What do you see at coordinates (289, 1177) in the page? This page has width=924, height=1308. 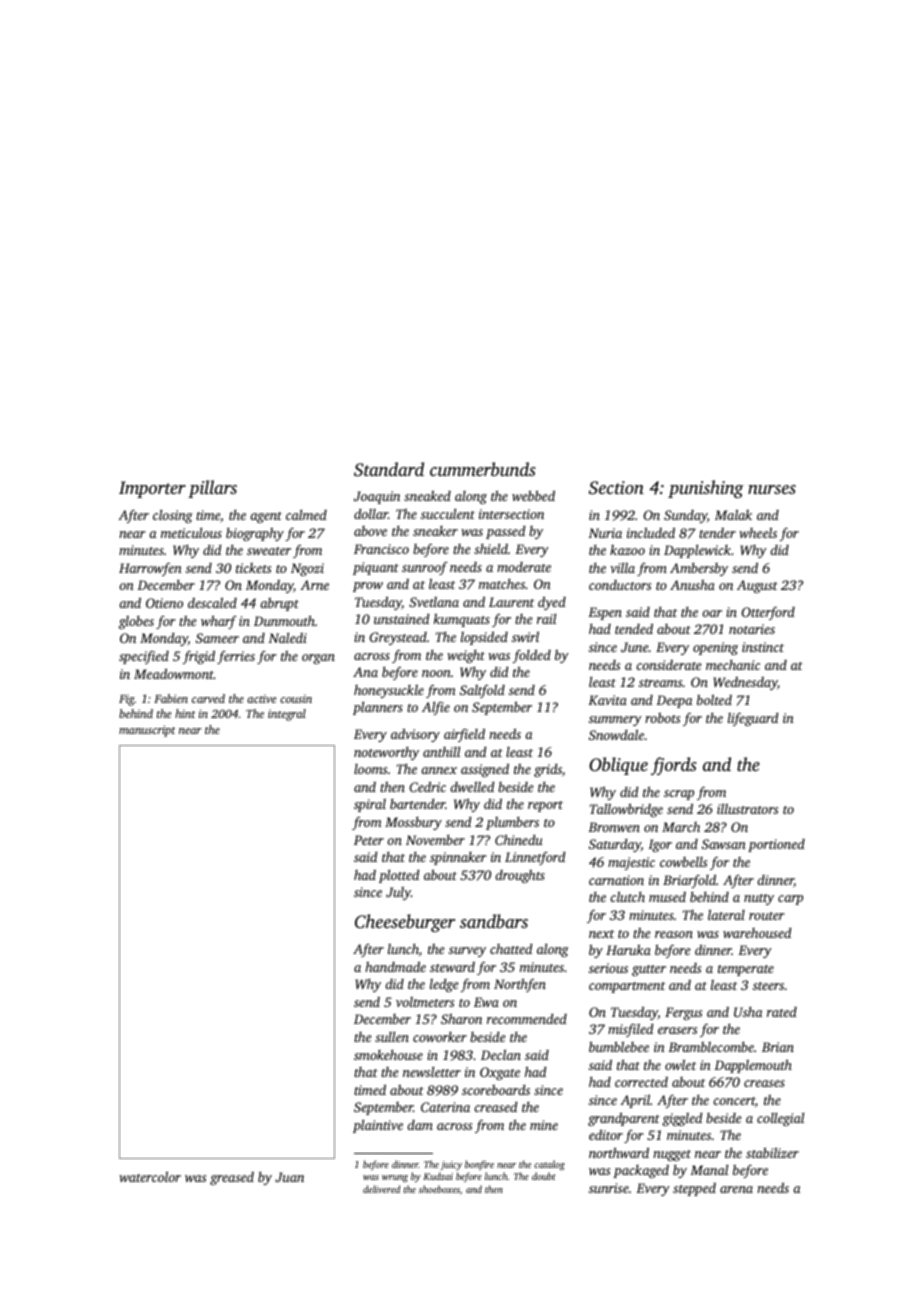 I see `Juan` at bounding box center [289, 1177].
